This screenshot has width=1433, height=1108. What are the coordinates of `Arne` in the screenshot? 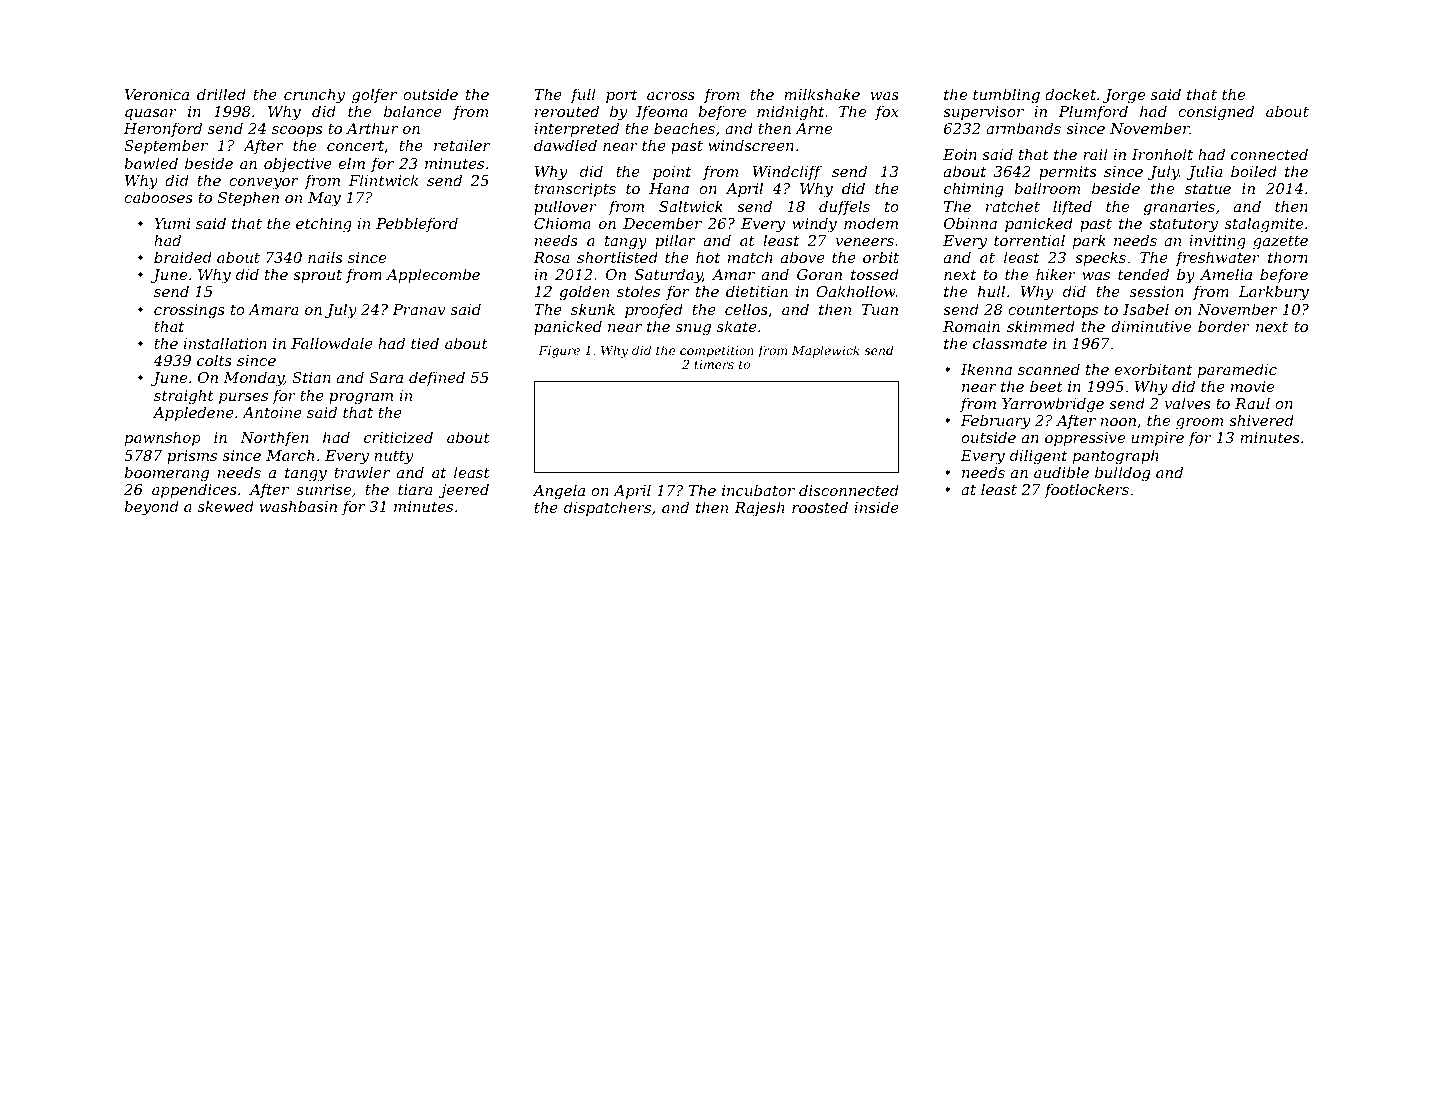 It's located at (813, 128).
